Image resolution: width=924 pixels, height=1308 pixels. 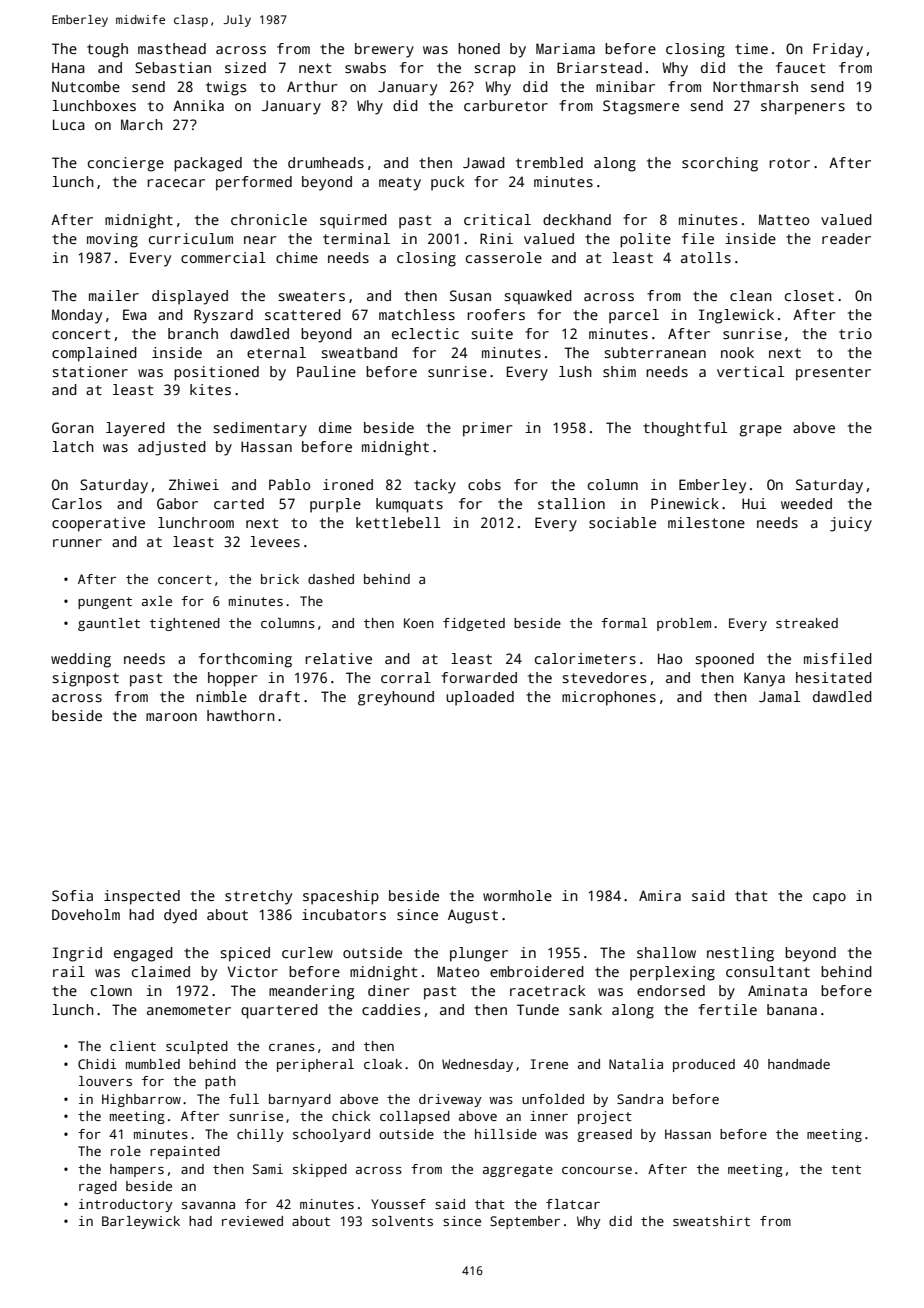 I want to click on sweatshirt, so click(x=711, y=1221).
